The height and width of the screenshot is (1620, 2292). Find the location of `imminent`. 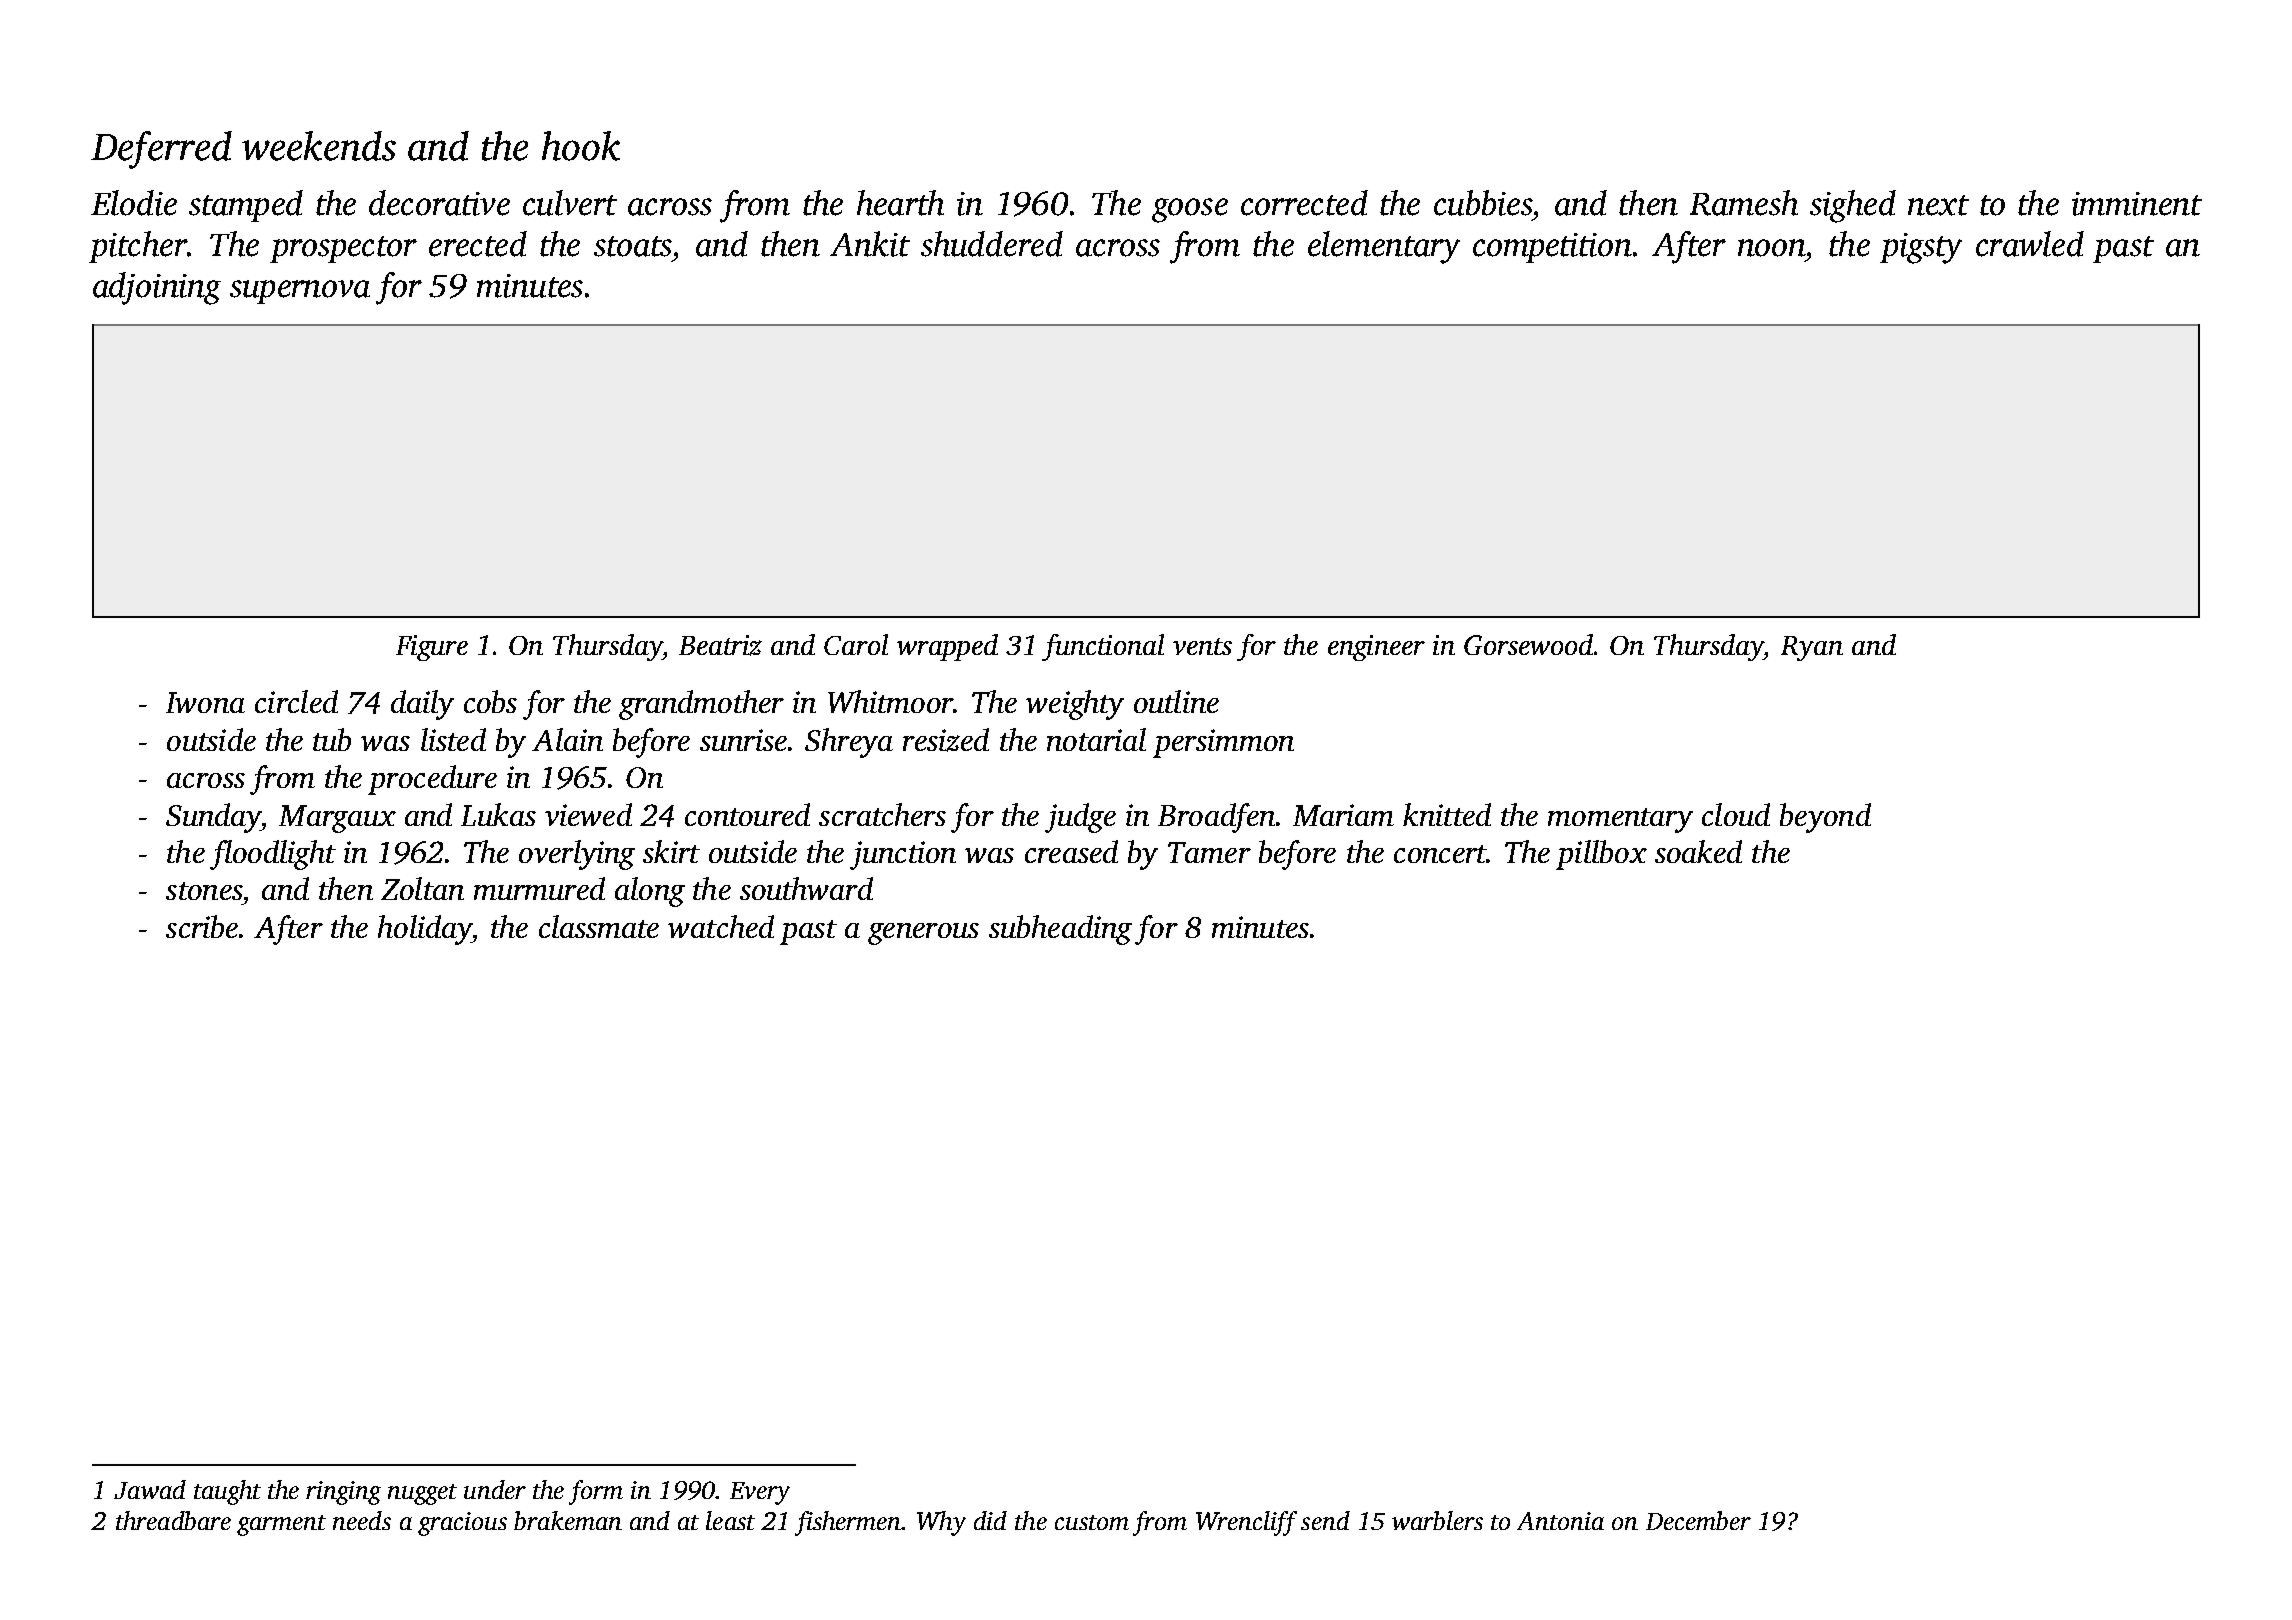

imminent is located at coordinates (2137, 204).
